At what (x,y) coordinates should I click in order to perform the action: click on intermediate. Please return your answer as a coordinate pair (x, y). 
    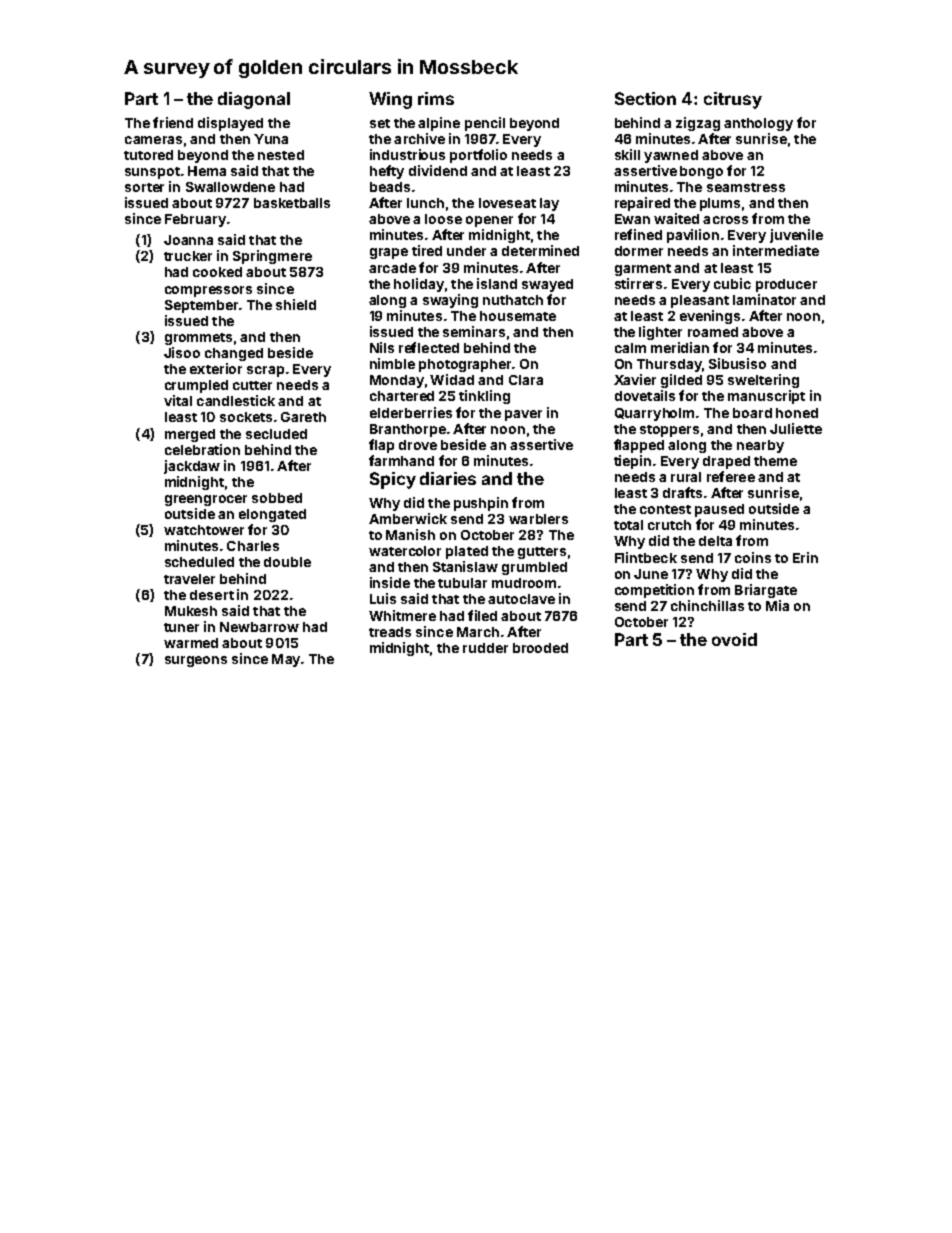
    Looking at the image, I should click on (776, 250).
